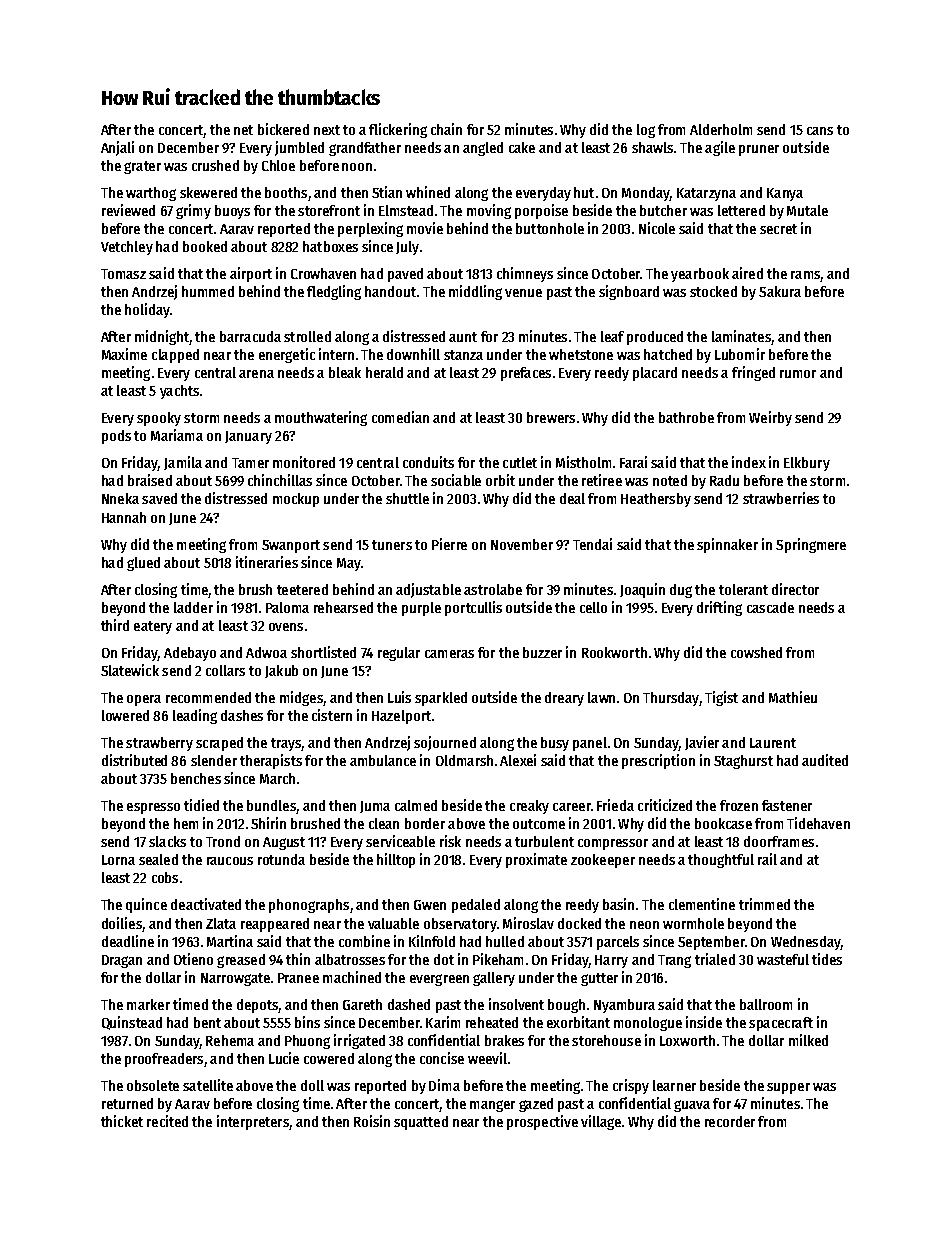 The width and height of the image is (952, 1233). Describe the element at coordinates (421, 1123) in the image. I see `squatted` at that location.
